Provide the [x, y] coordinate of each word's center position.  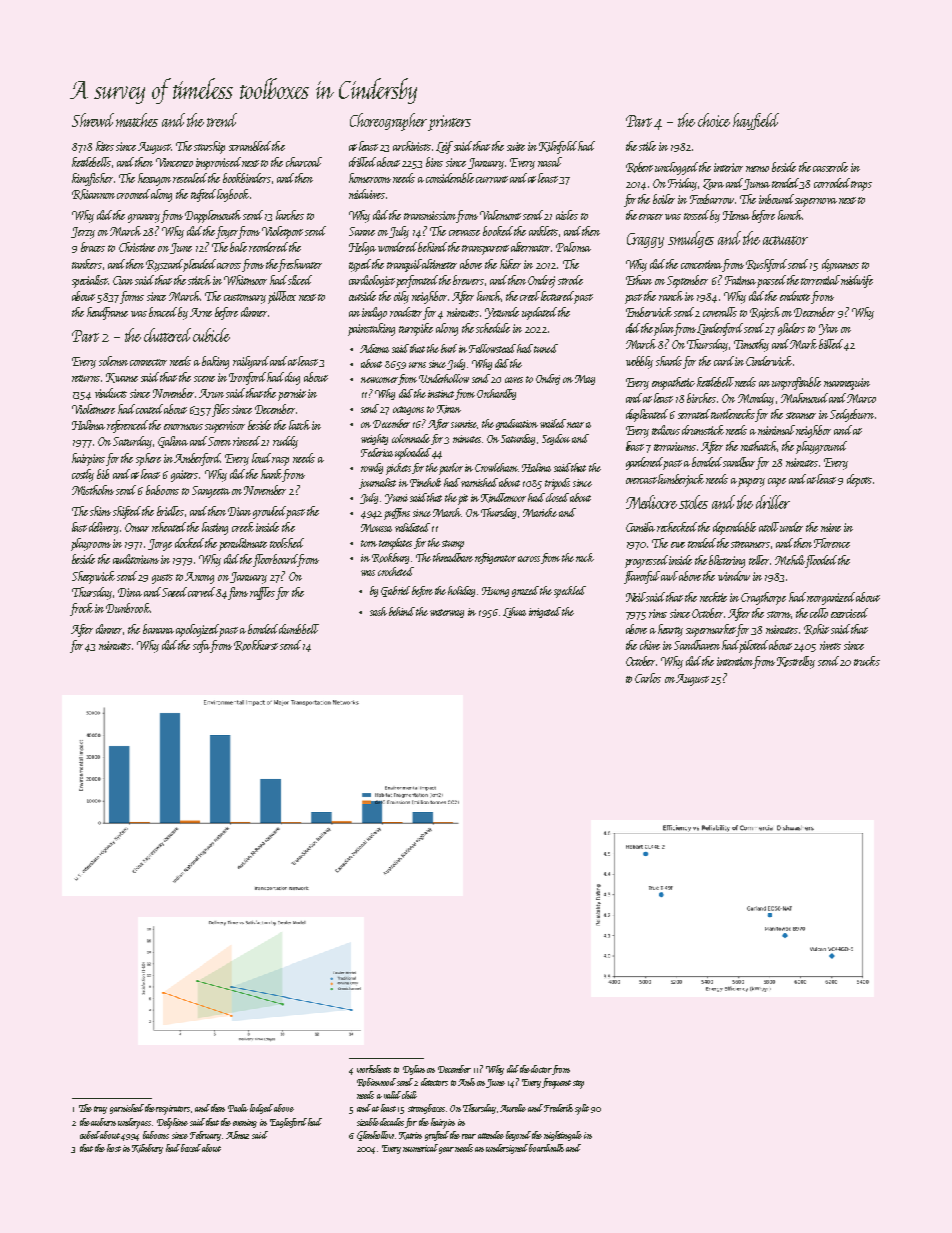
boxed [191, 1148]
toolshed [287, 543]
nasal [550, 162]
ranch [671, 296]
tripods [557, 484]
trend [222, 120]
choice [714, 120]
